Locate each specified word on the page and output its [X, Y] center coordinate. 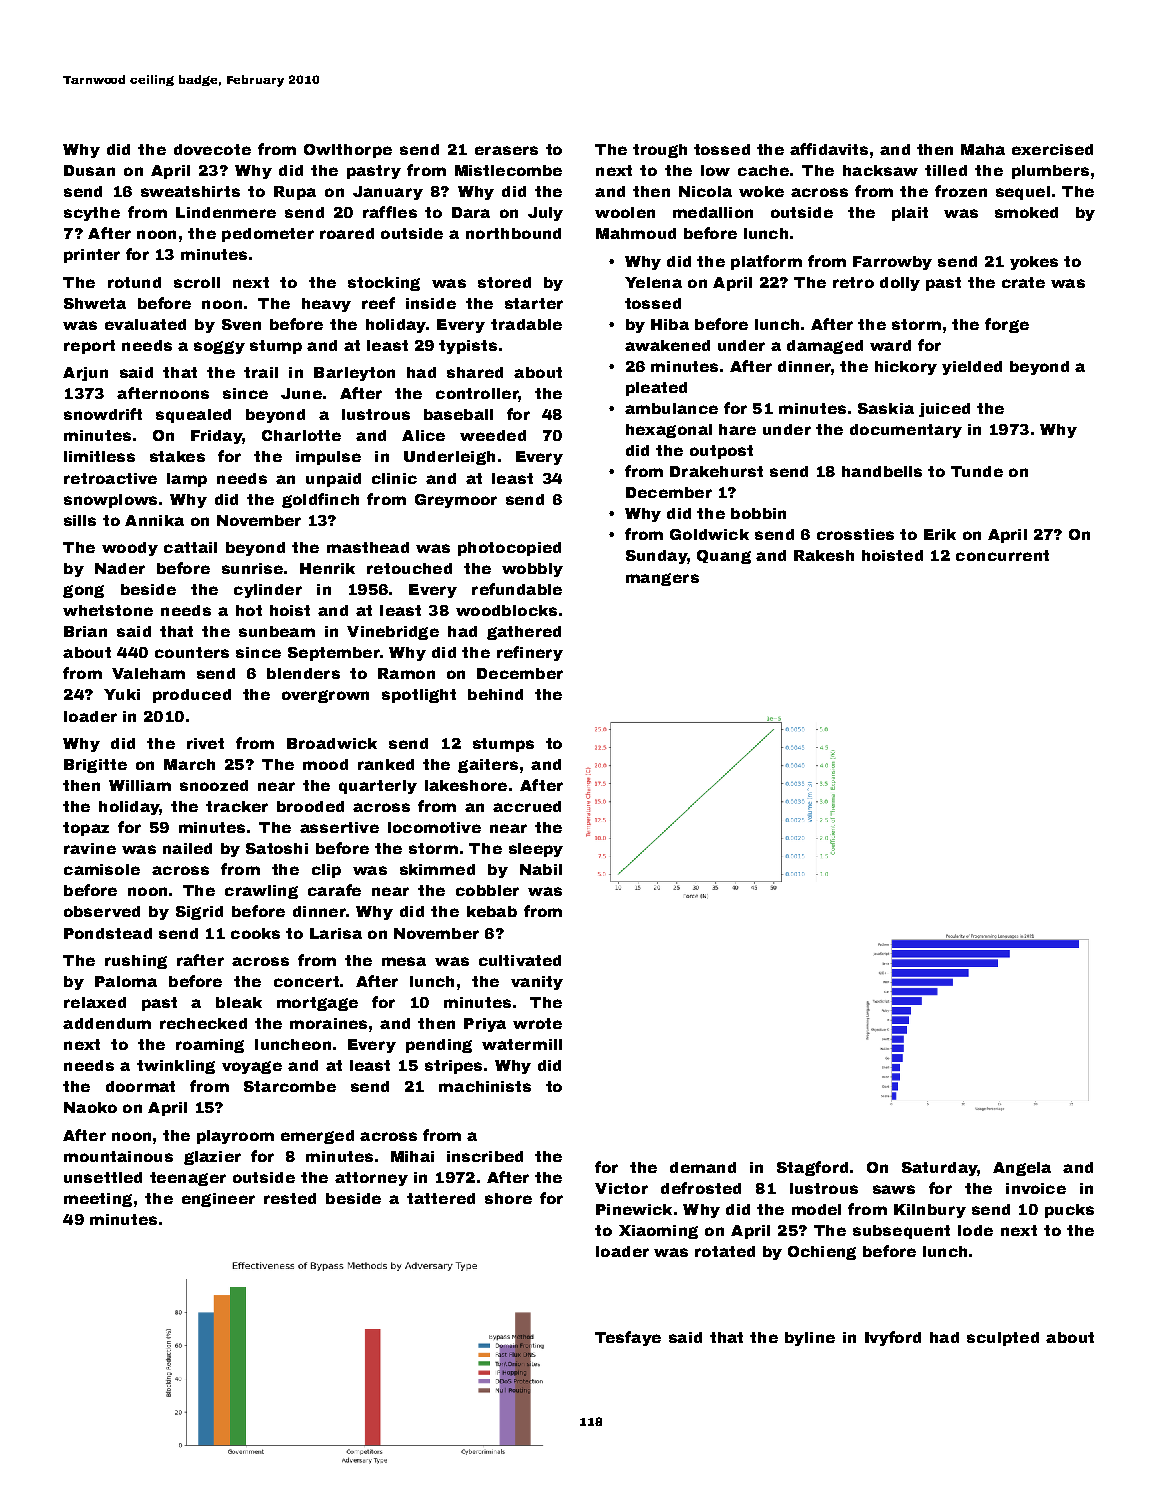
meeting [98, 1200]
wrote [537, 1023]
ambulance [671, 408]
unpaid [333, 480]
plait [910, 214]
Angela [1022, 1169]
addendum [107, 1023]
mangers [662, 579]
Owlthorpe [348, 151]
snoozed [214, 785]
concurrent [1002, 555]
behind [495, 694]
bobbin [758, 513]
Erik [940, 534]
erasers [506, 150]
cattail [190, 547]
